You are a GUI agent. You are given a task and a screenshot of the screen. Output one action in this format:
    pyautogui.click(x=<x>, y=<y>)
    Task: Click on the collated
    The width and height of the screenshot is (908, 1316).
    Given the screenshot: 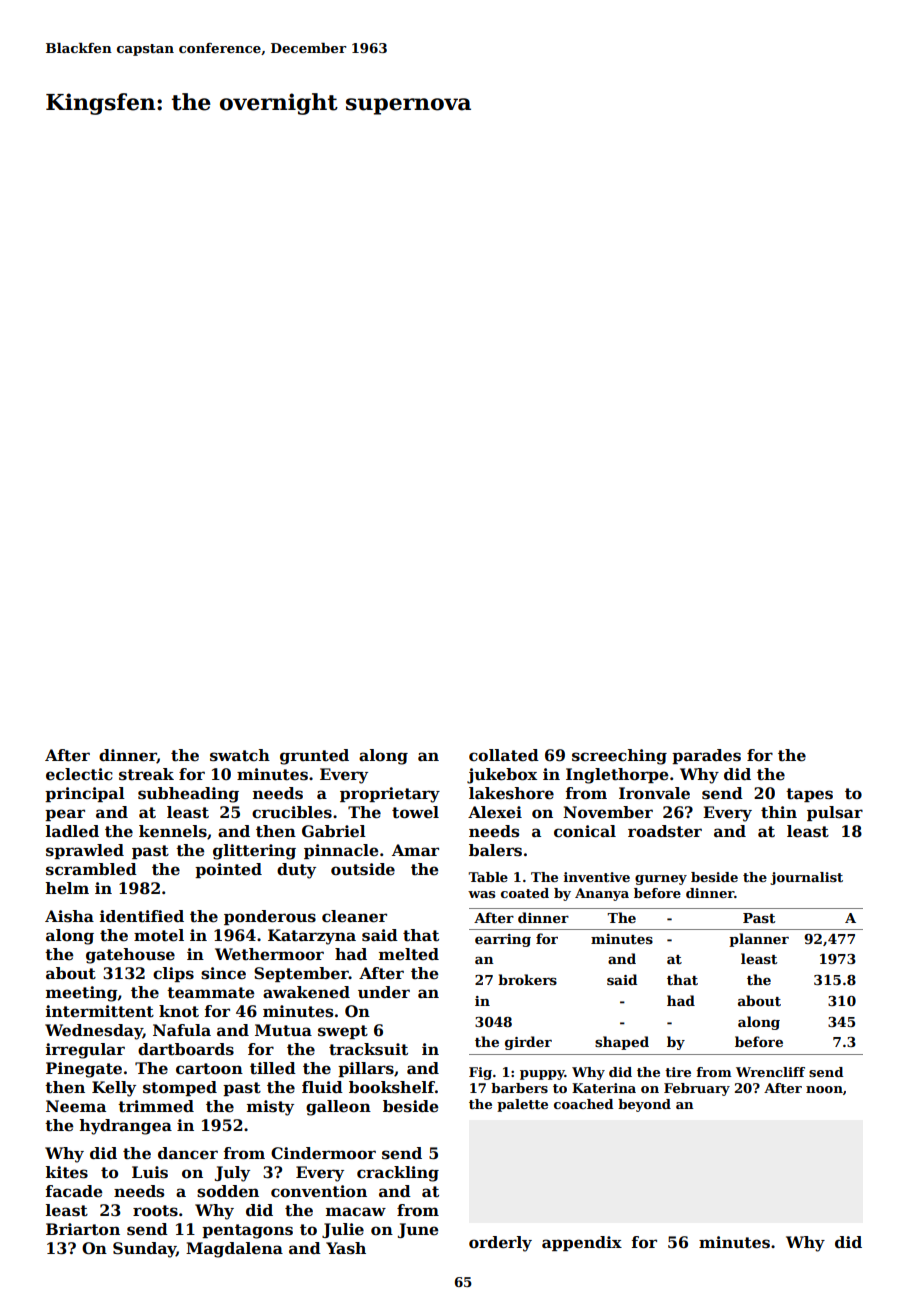 What is the action you would take?
    pyautogui.click(x=504, y=755)
